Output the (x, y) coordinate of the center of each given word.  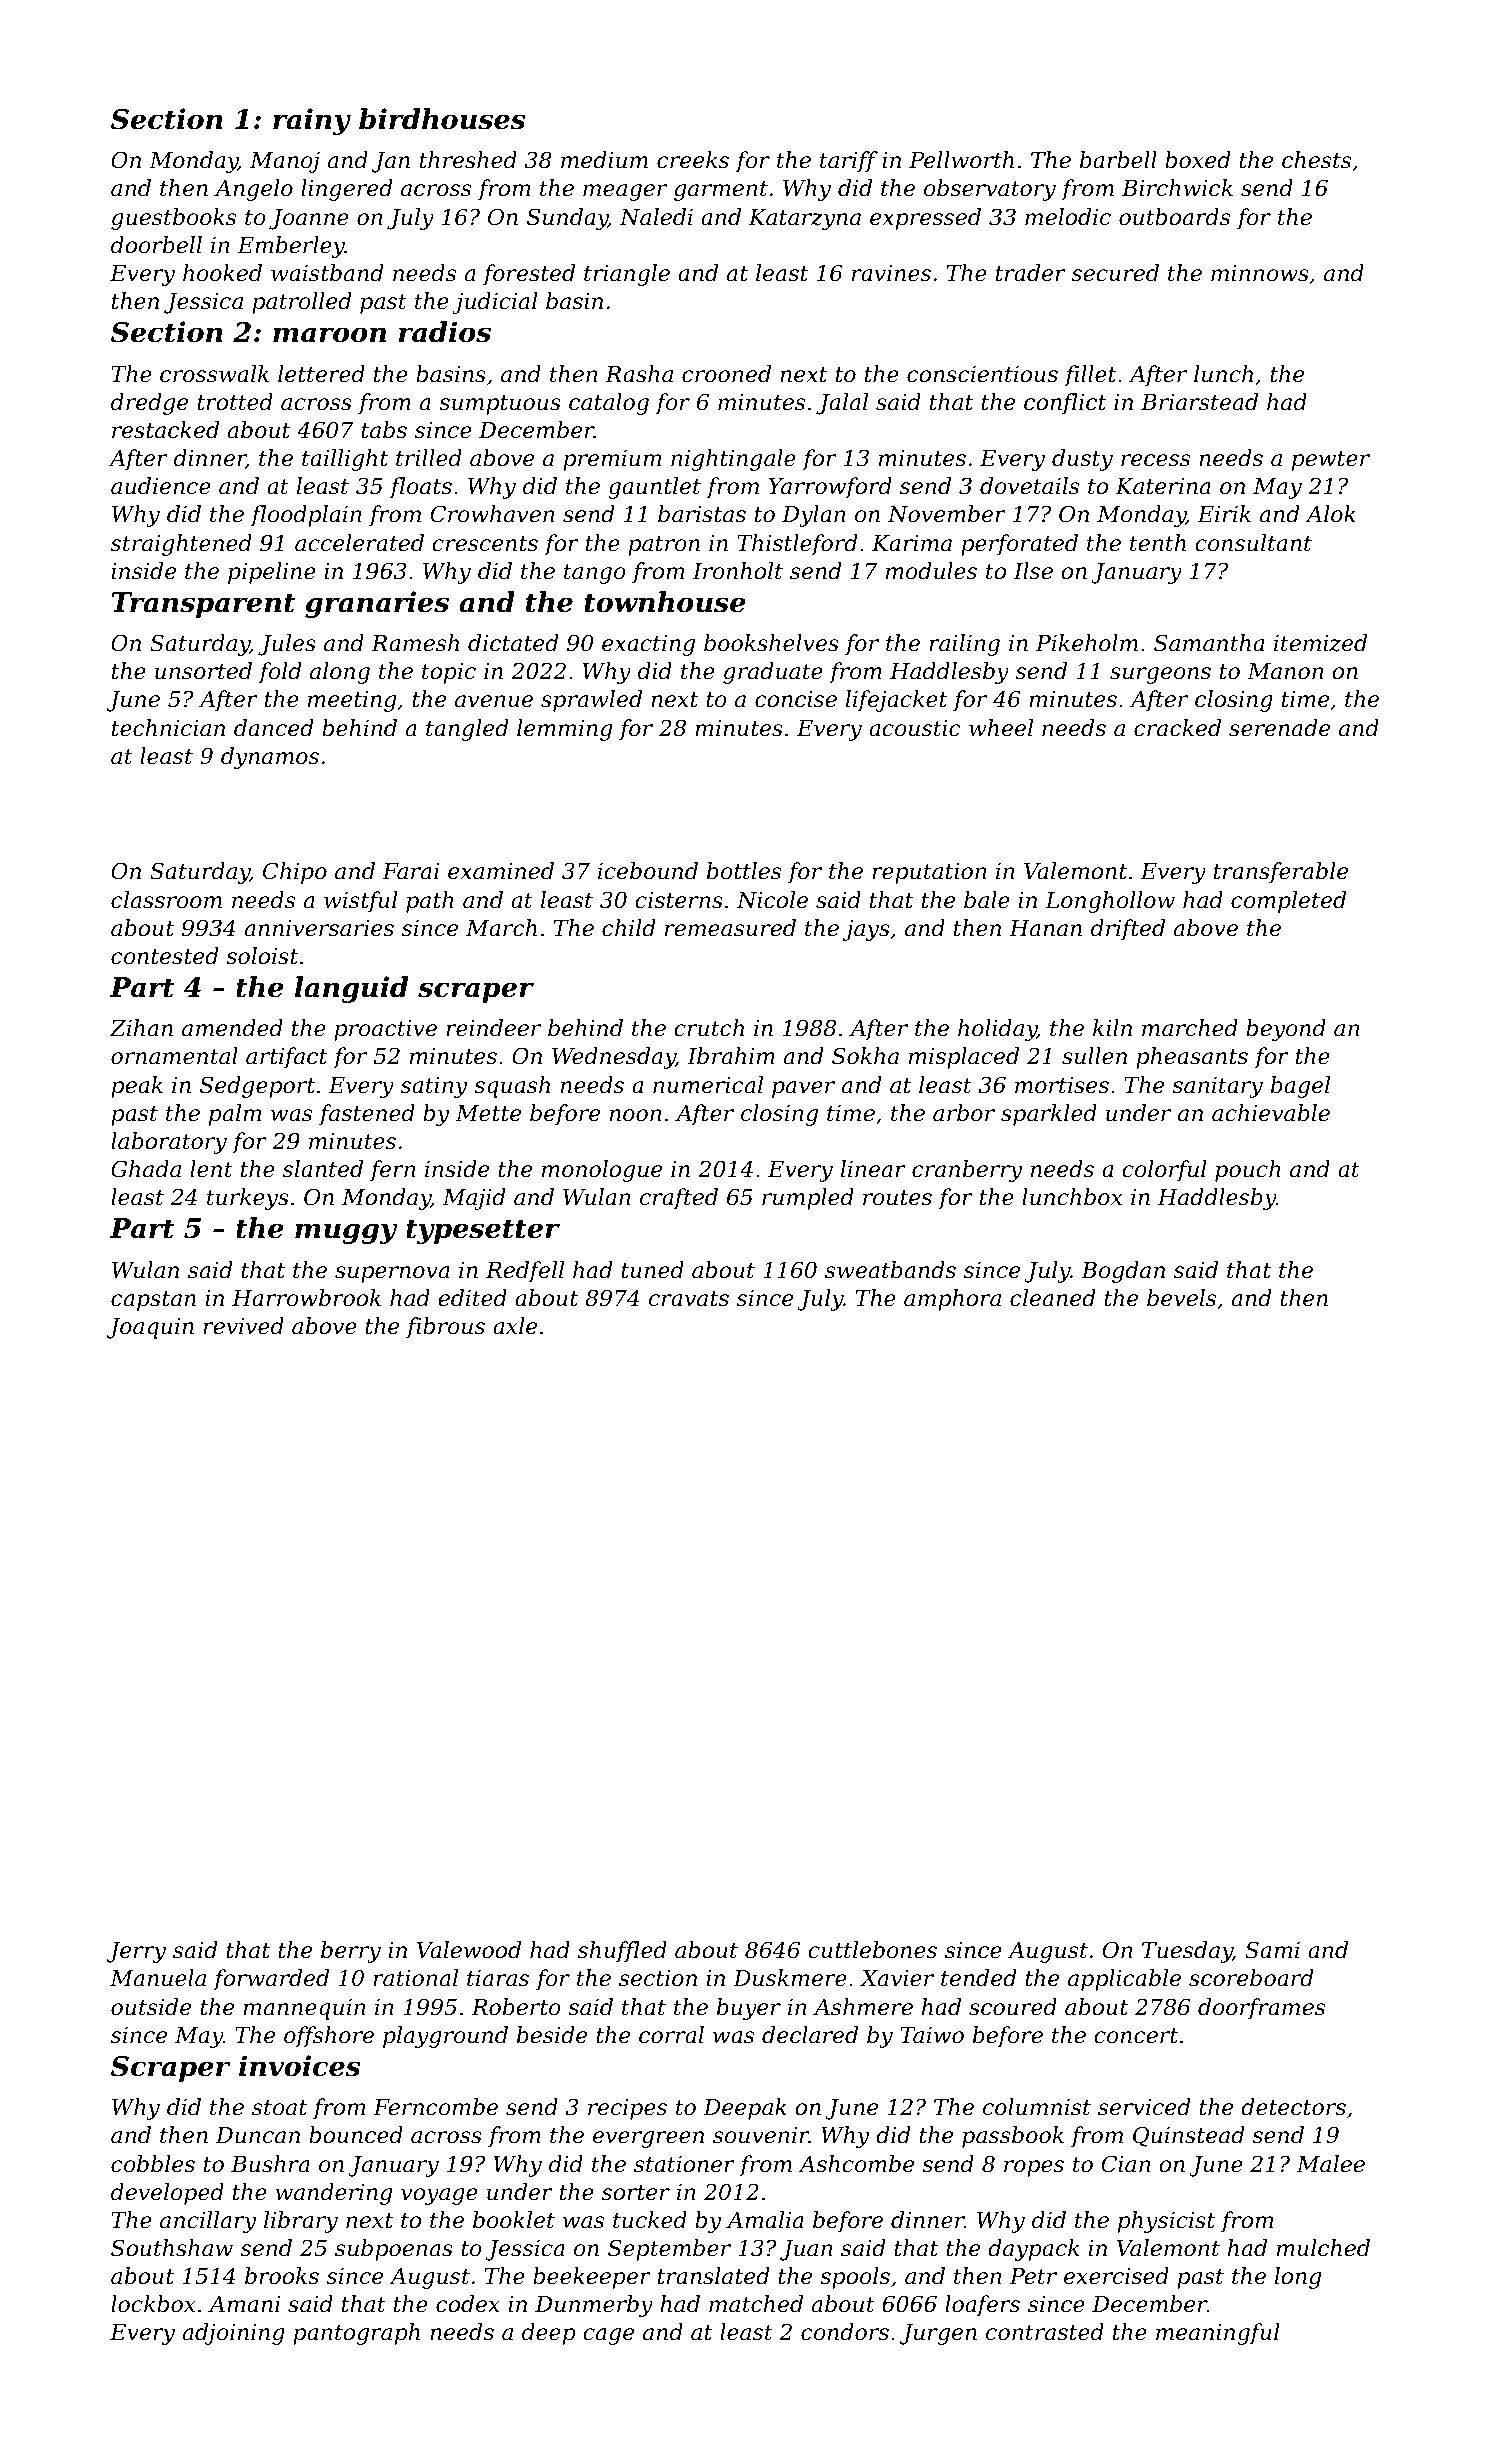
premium (612, 460)
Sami (1272, 1950)
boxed (1198, 160)
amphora (952, 1300)
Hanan (1045, 928)
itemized (1320, 643)
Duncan (258, 2135)
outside (151, 2007)
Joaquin (150, 1328)
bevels (1181, 1298)
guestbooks (173, 219)
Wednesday (614, 1058)
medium (604, 160)
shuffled (622, 1952)
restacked (165, 430)
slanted (323, 1169)
